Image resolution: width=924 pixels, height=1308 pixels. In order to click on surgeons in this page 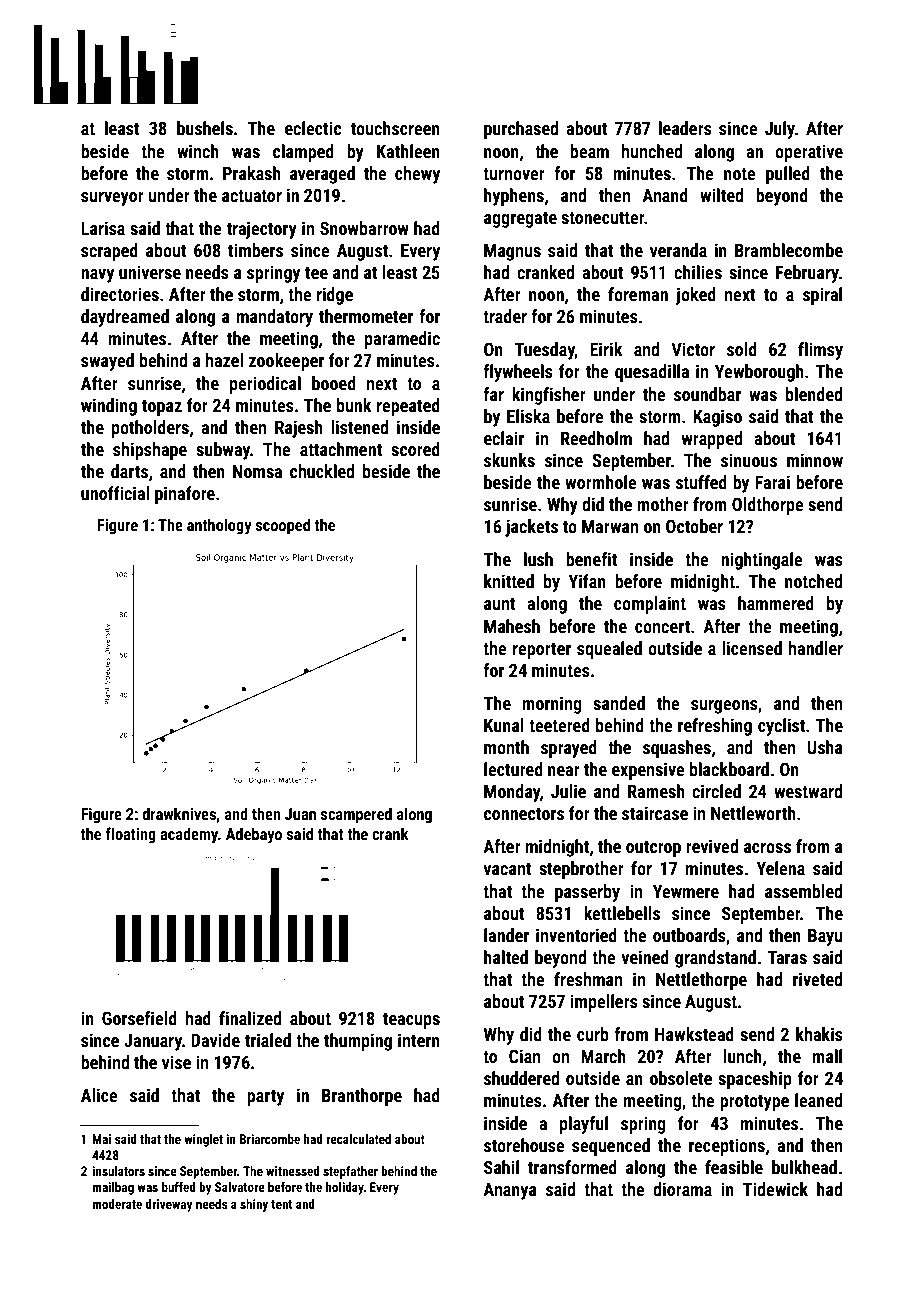, I will do `click(724, 707)`.
